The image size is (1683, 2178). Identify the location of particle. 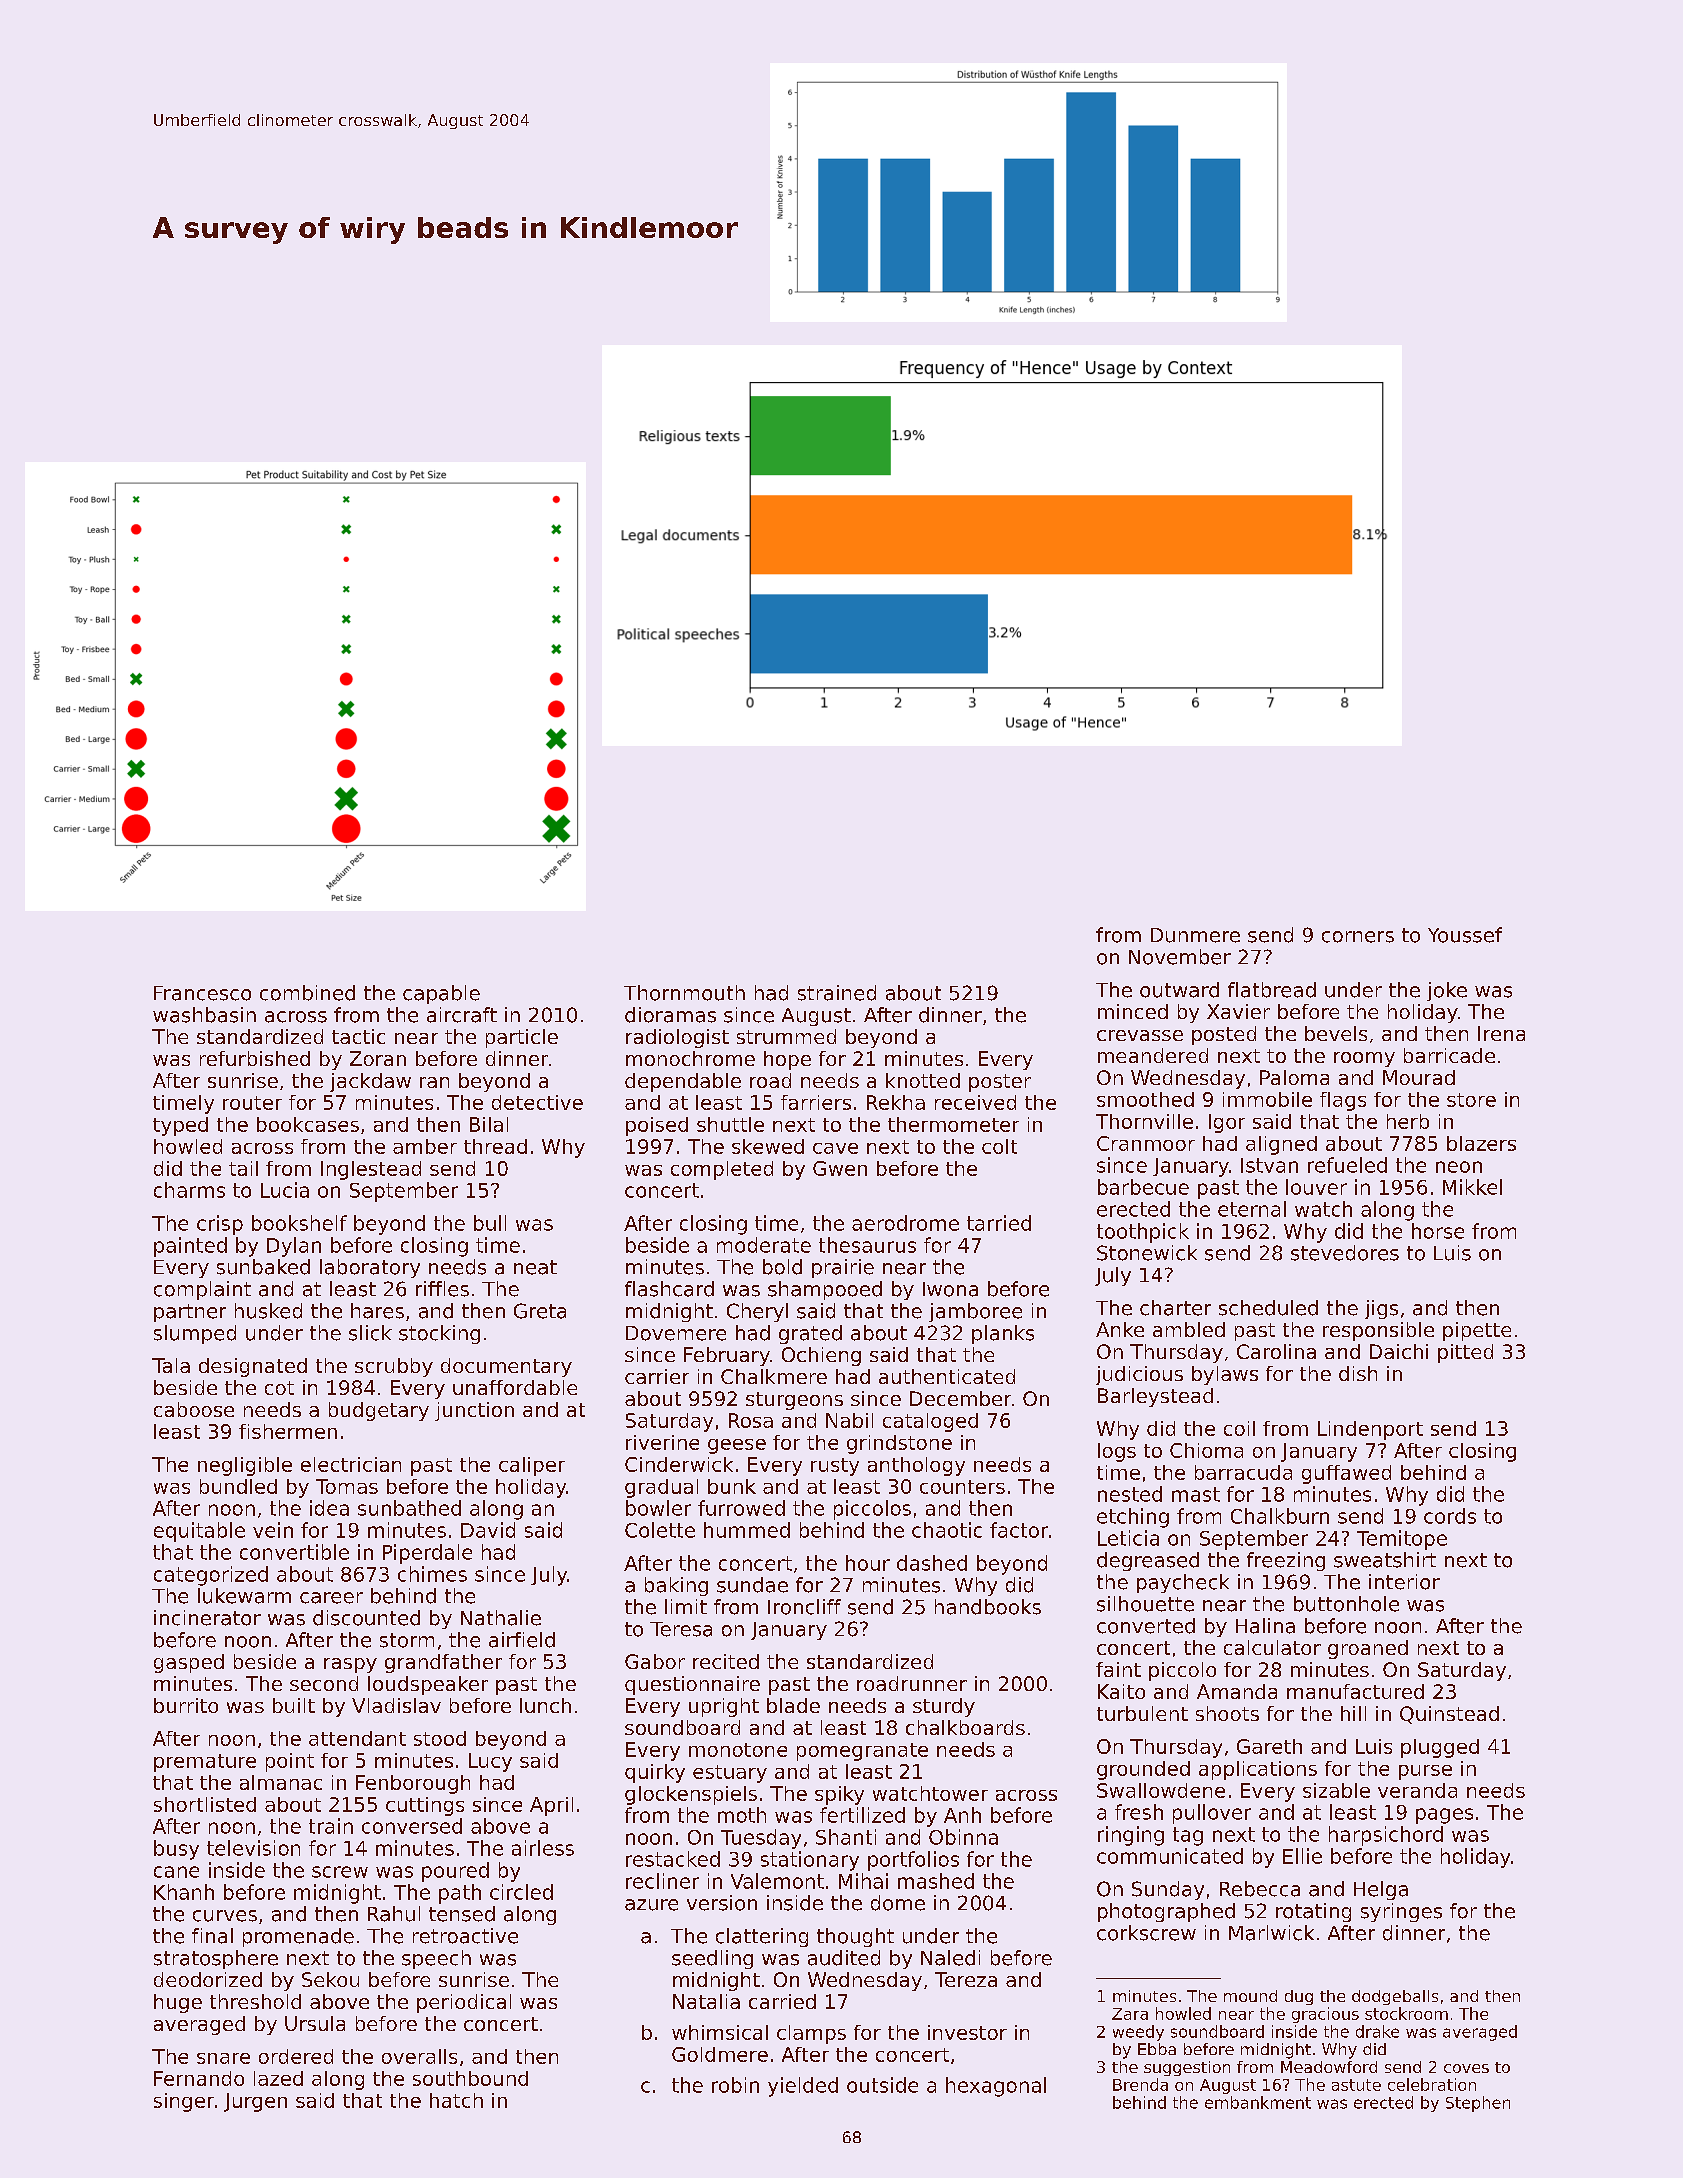
(522, 1038).
